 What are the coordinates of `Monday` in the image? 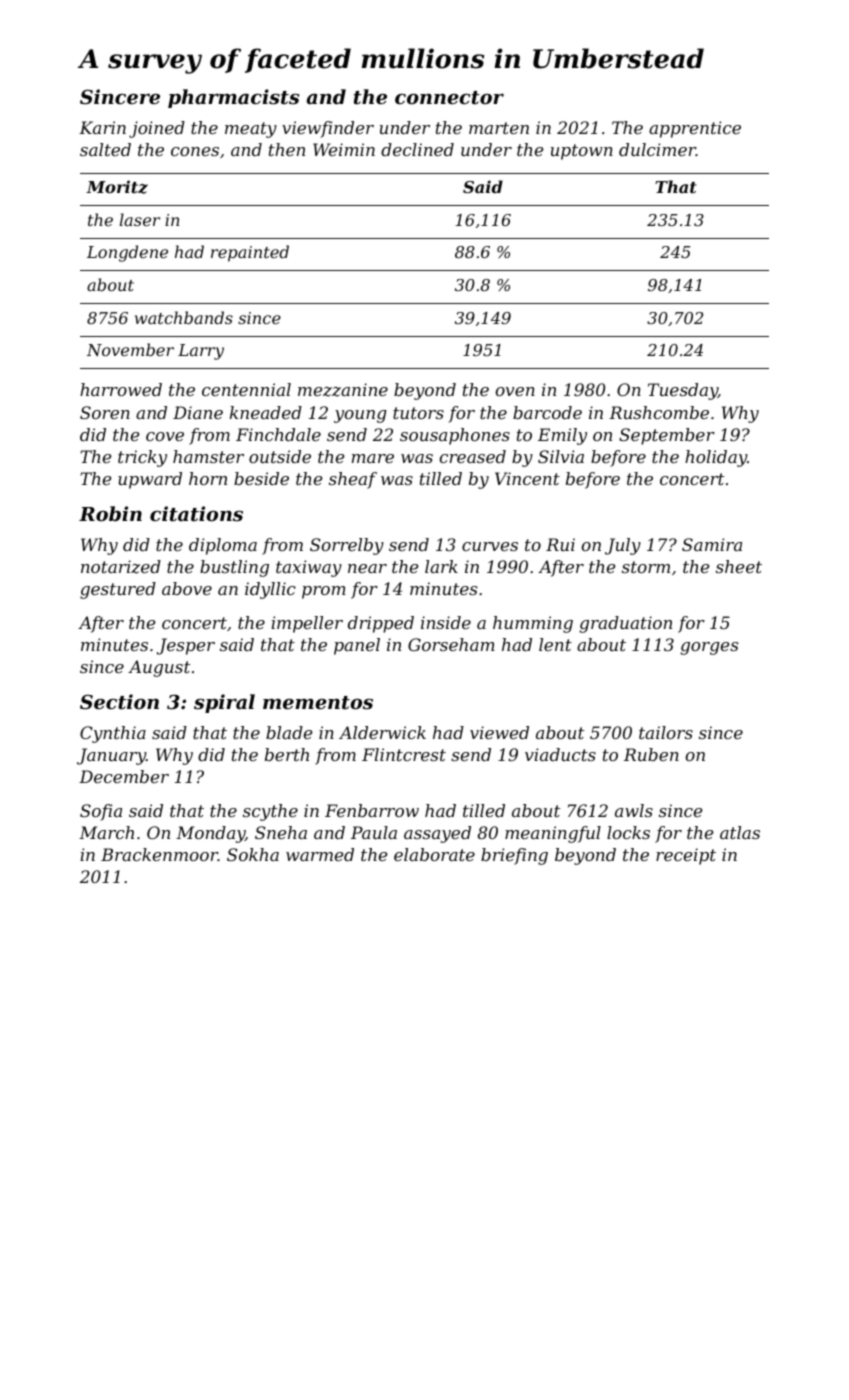 It's located at (210, 834).
